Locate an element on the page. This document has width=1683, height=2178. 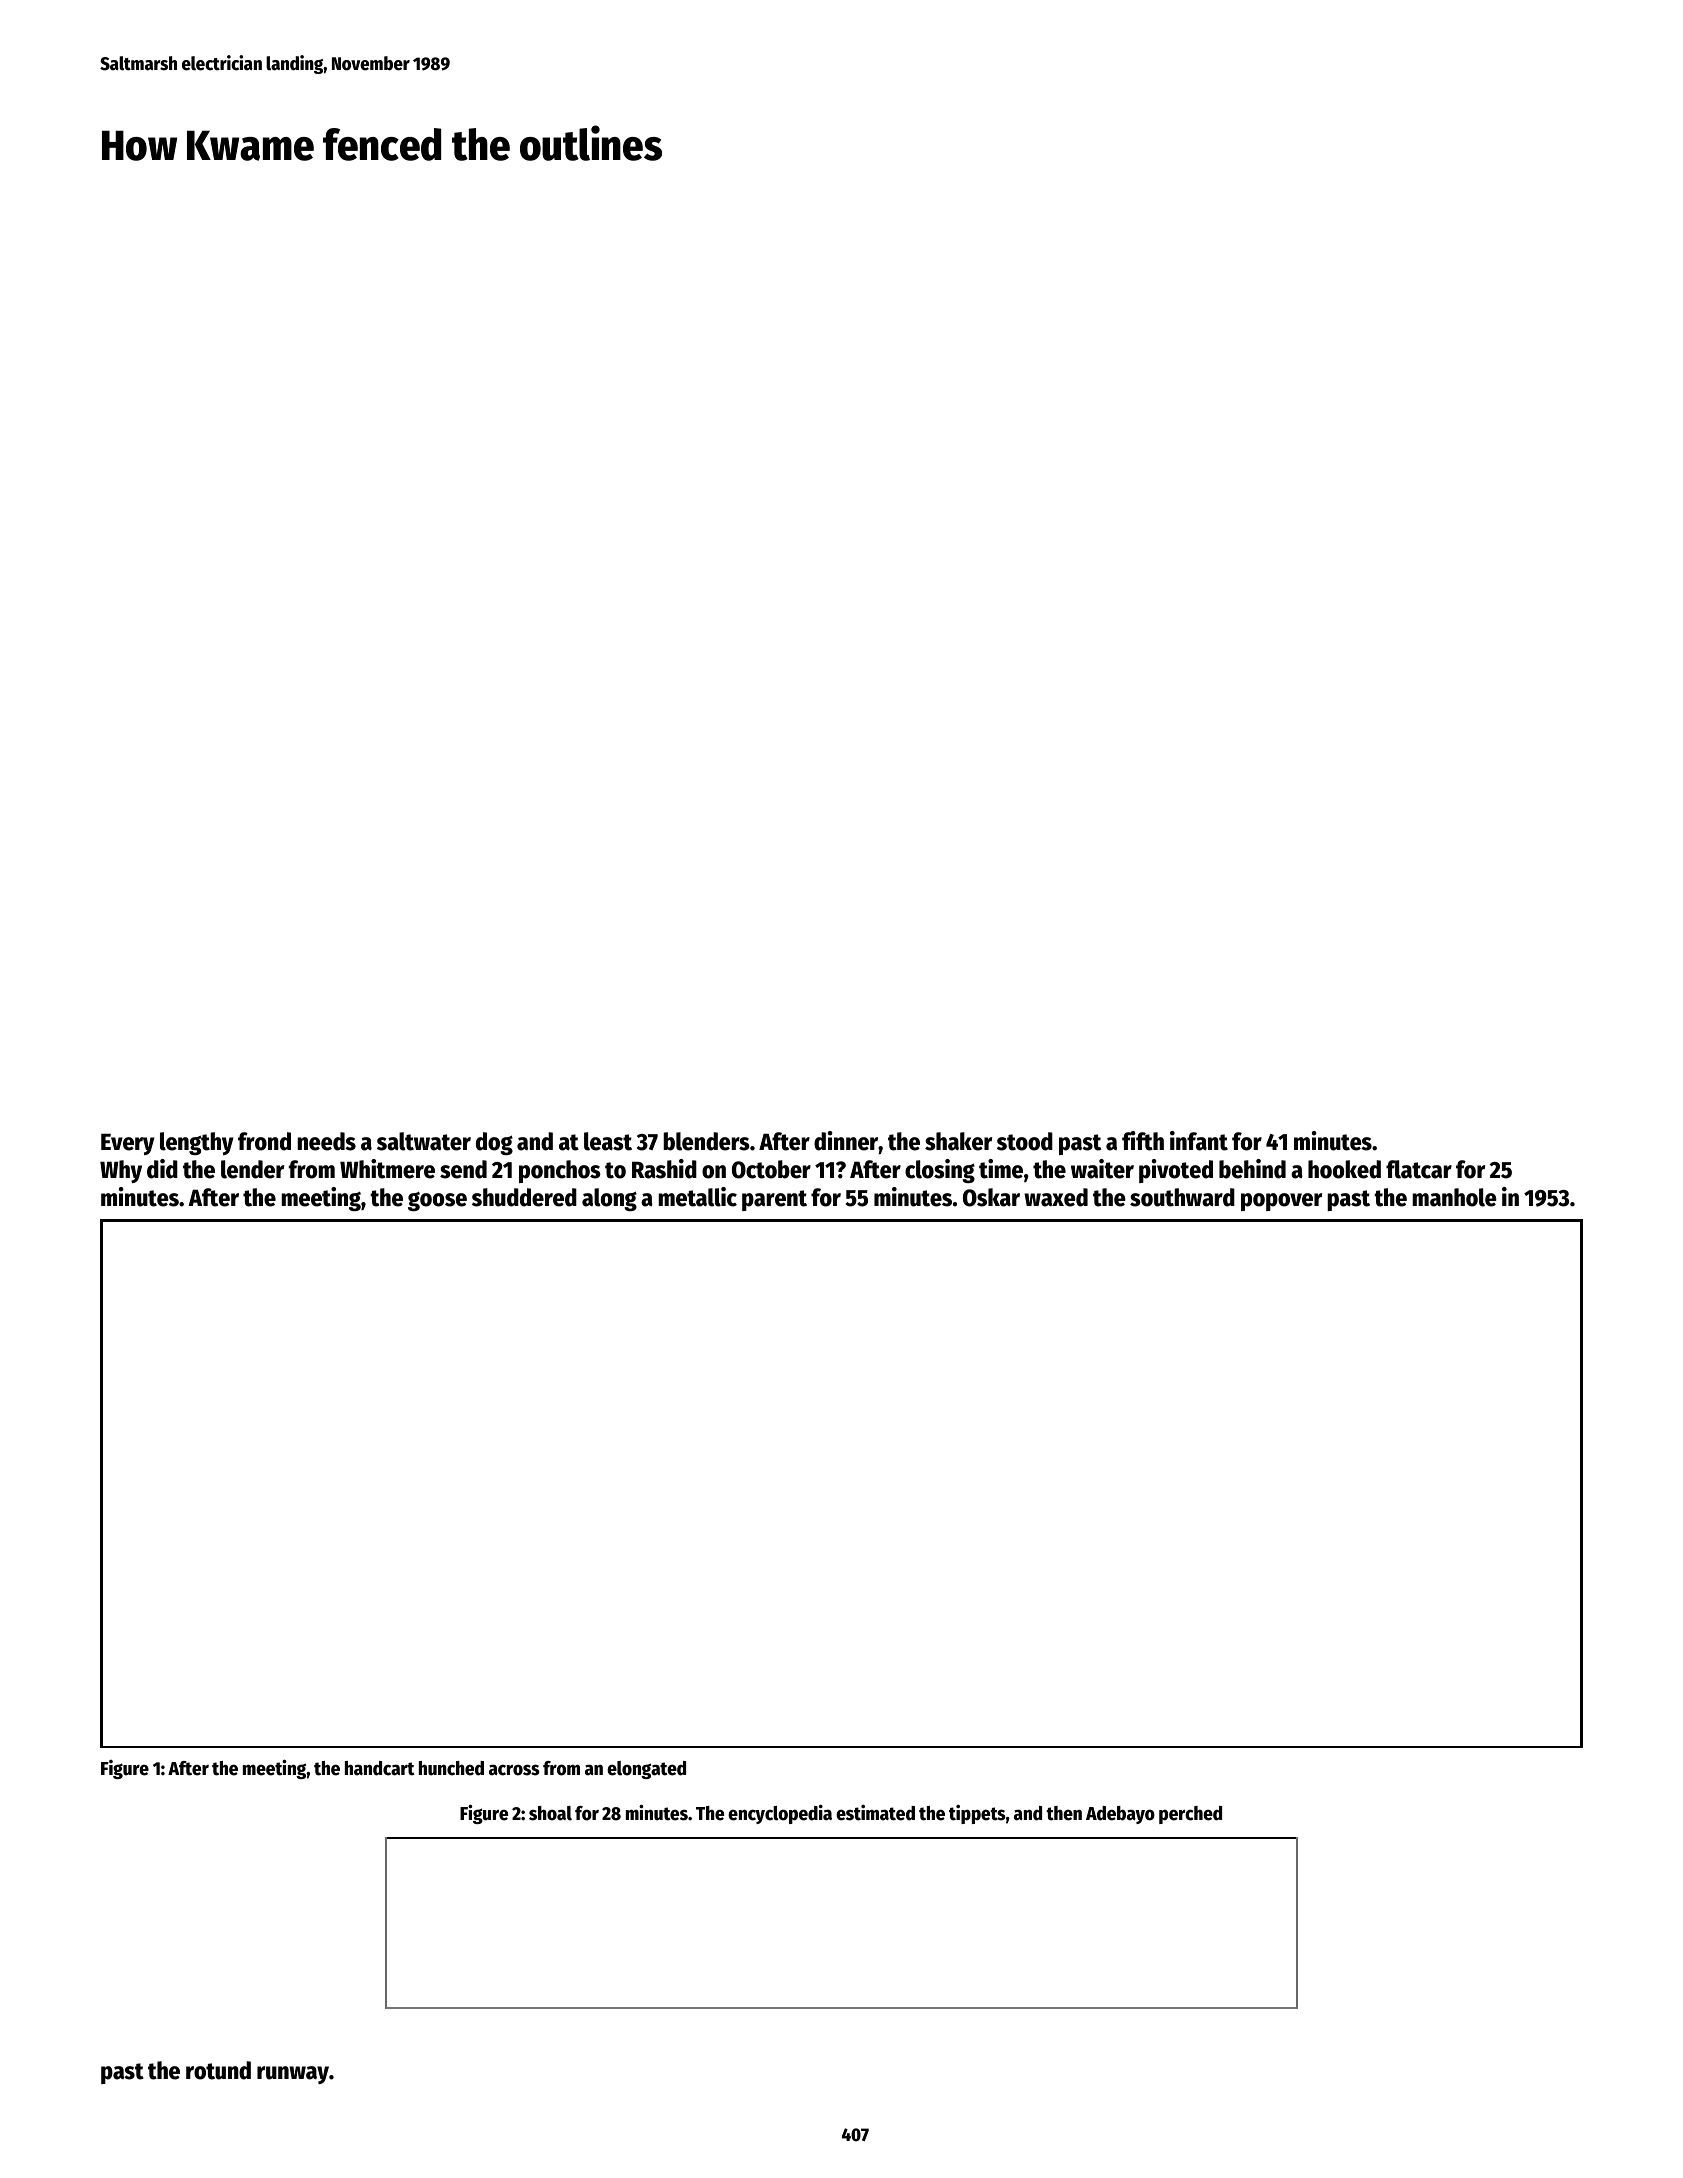
runway is located at coordinates (293, 2075).
